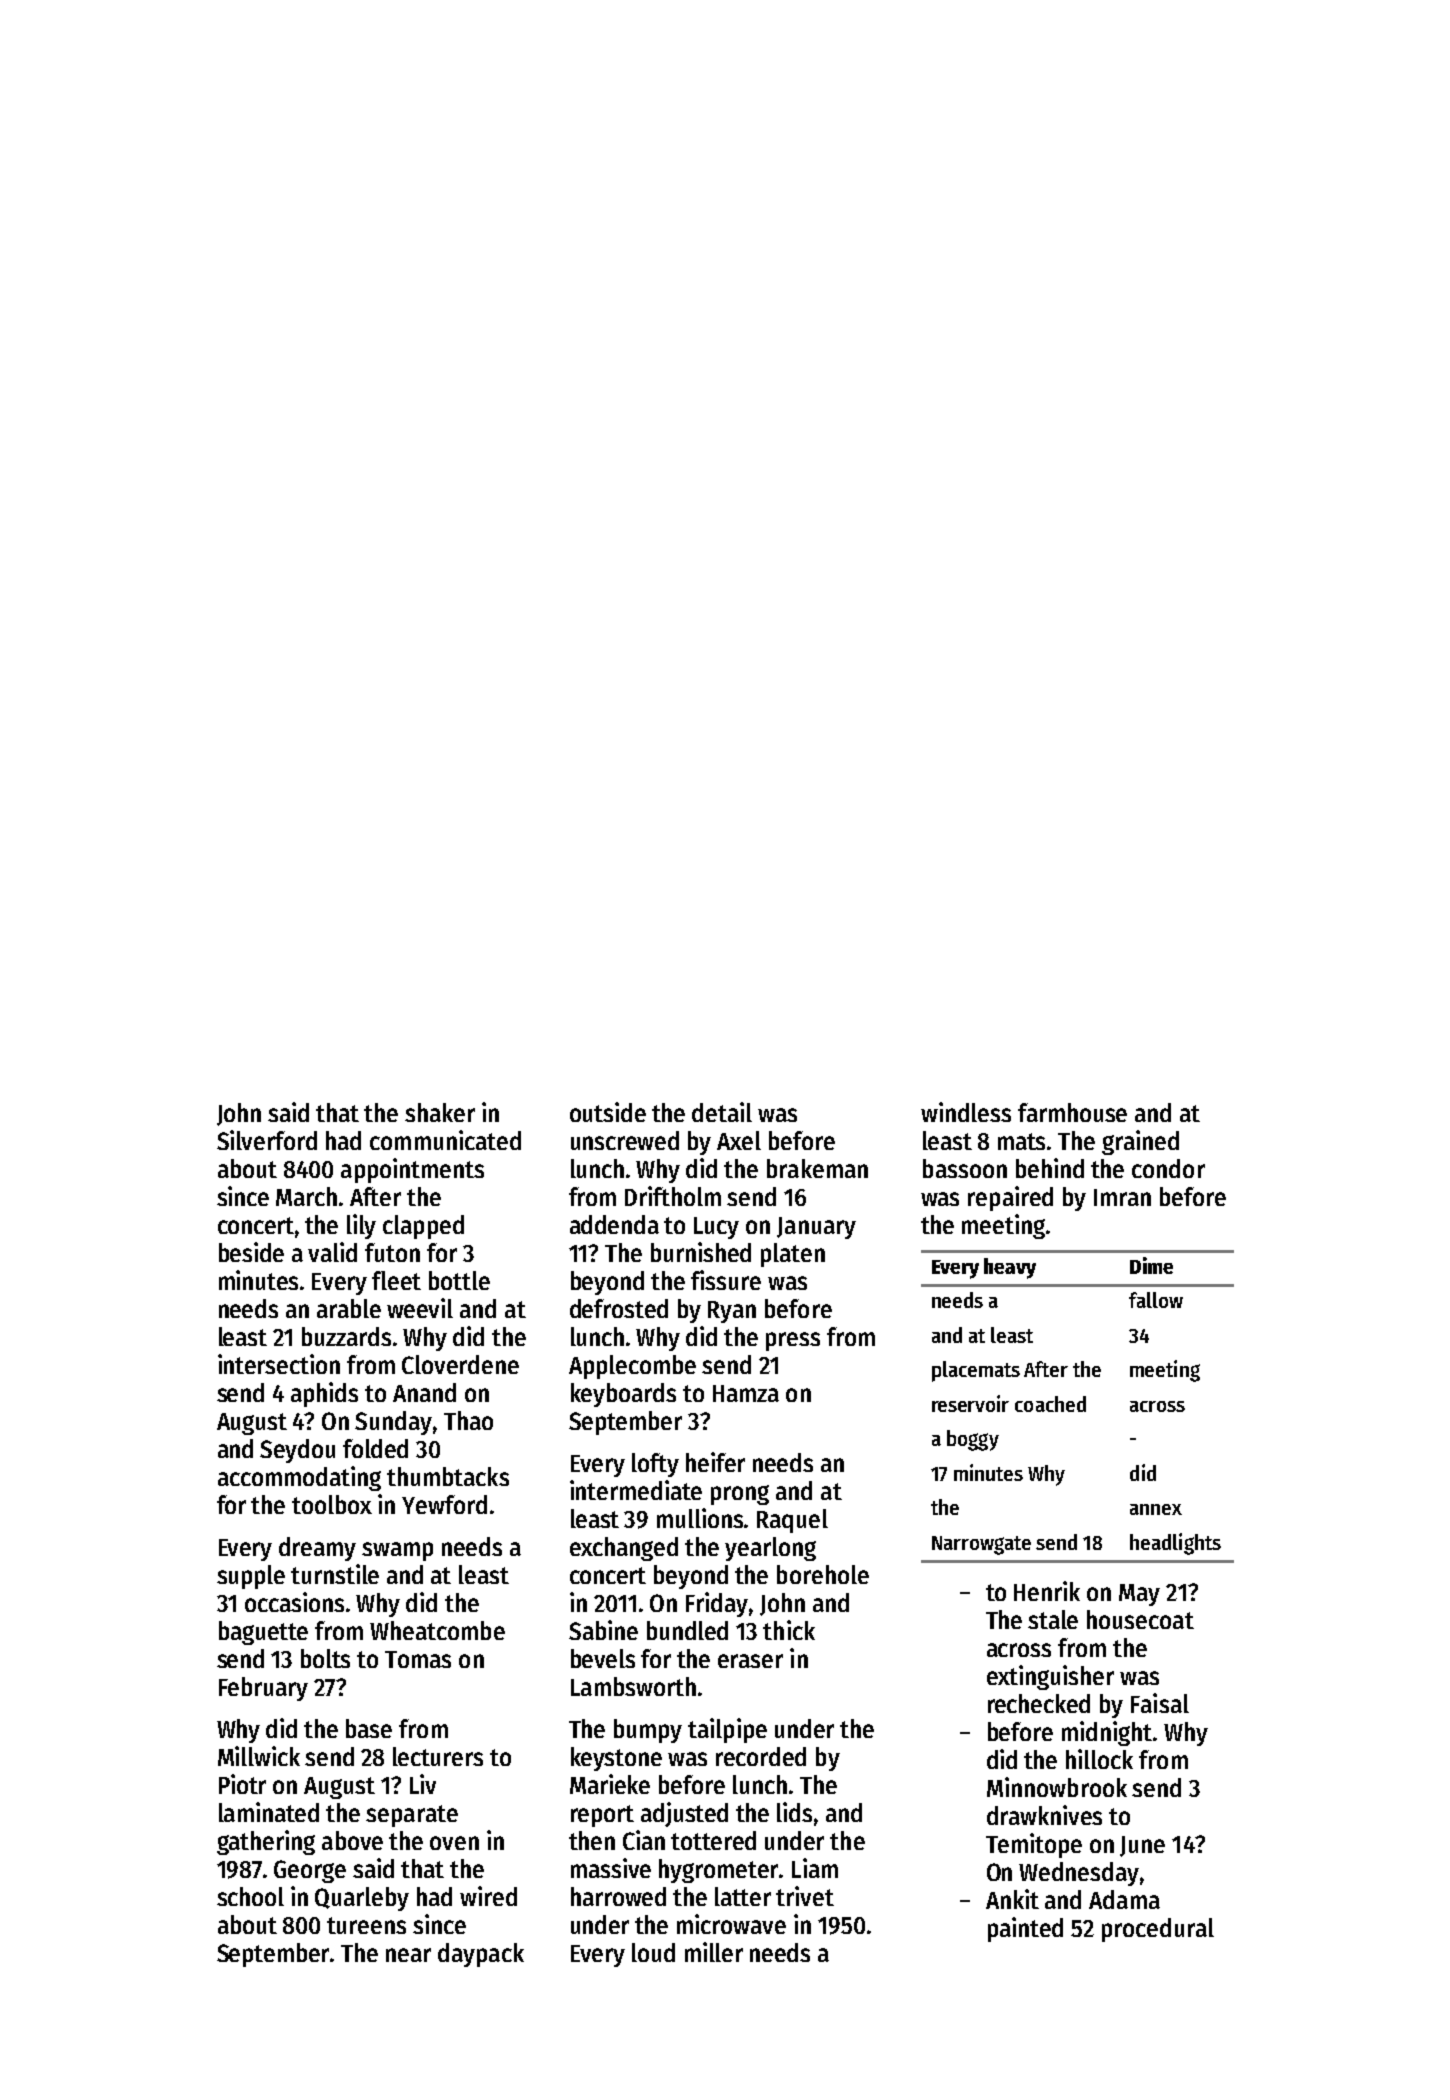 The height and width of the screenshot is (2100, 1450). Describe the element at coordinates (603, 1658) in the screenshot. I see `bevels` at that location.
